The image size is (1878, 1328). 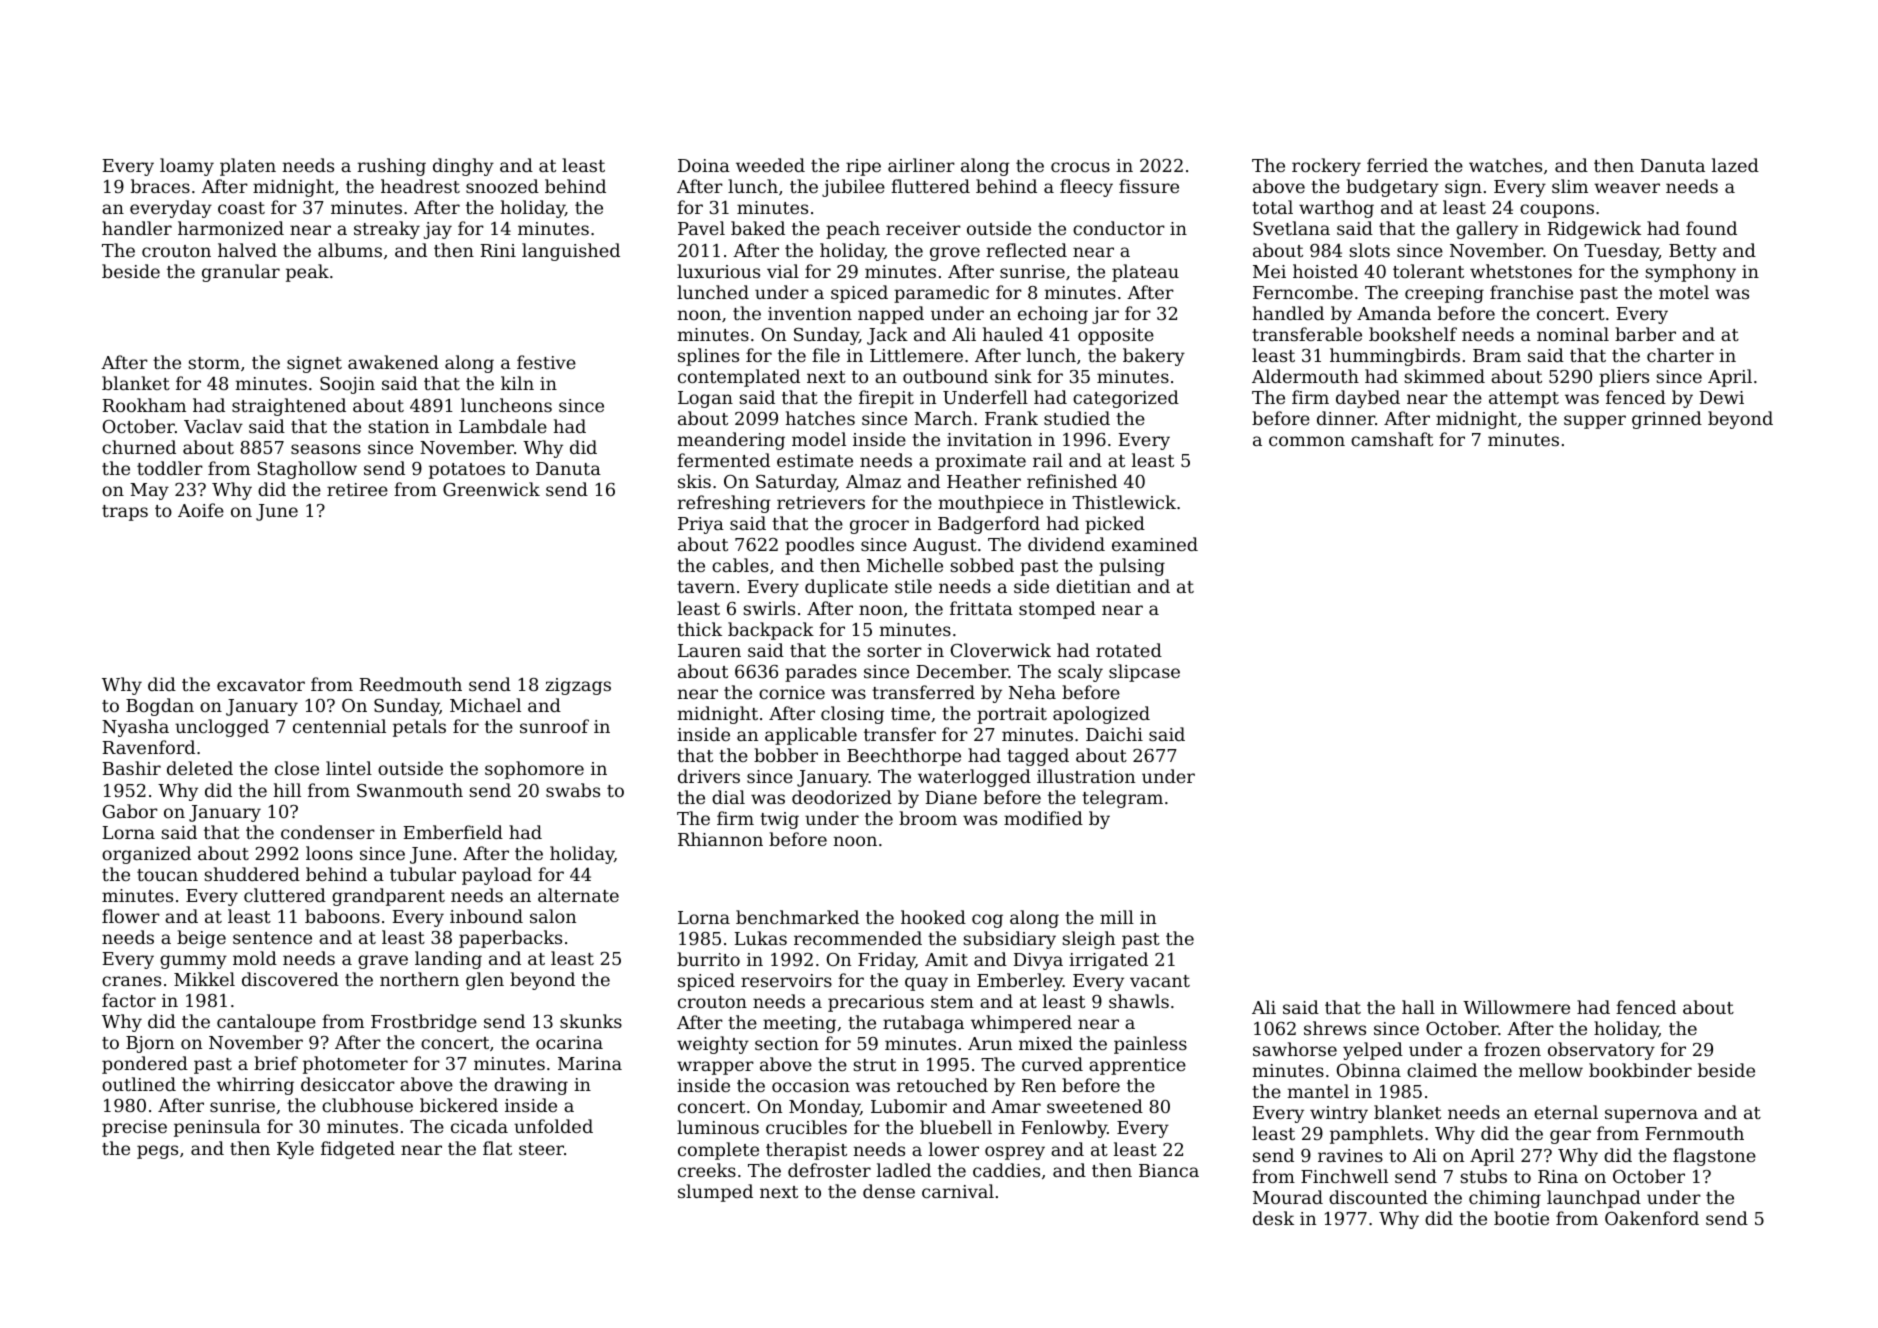 What do you see at coordinates (715, 1193) in the page?
I see `slumped` at bounding box center [715, 1193].
